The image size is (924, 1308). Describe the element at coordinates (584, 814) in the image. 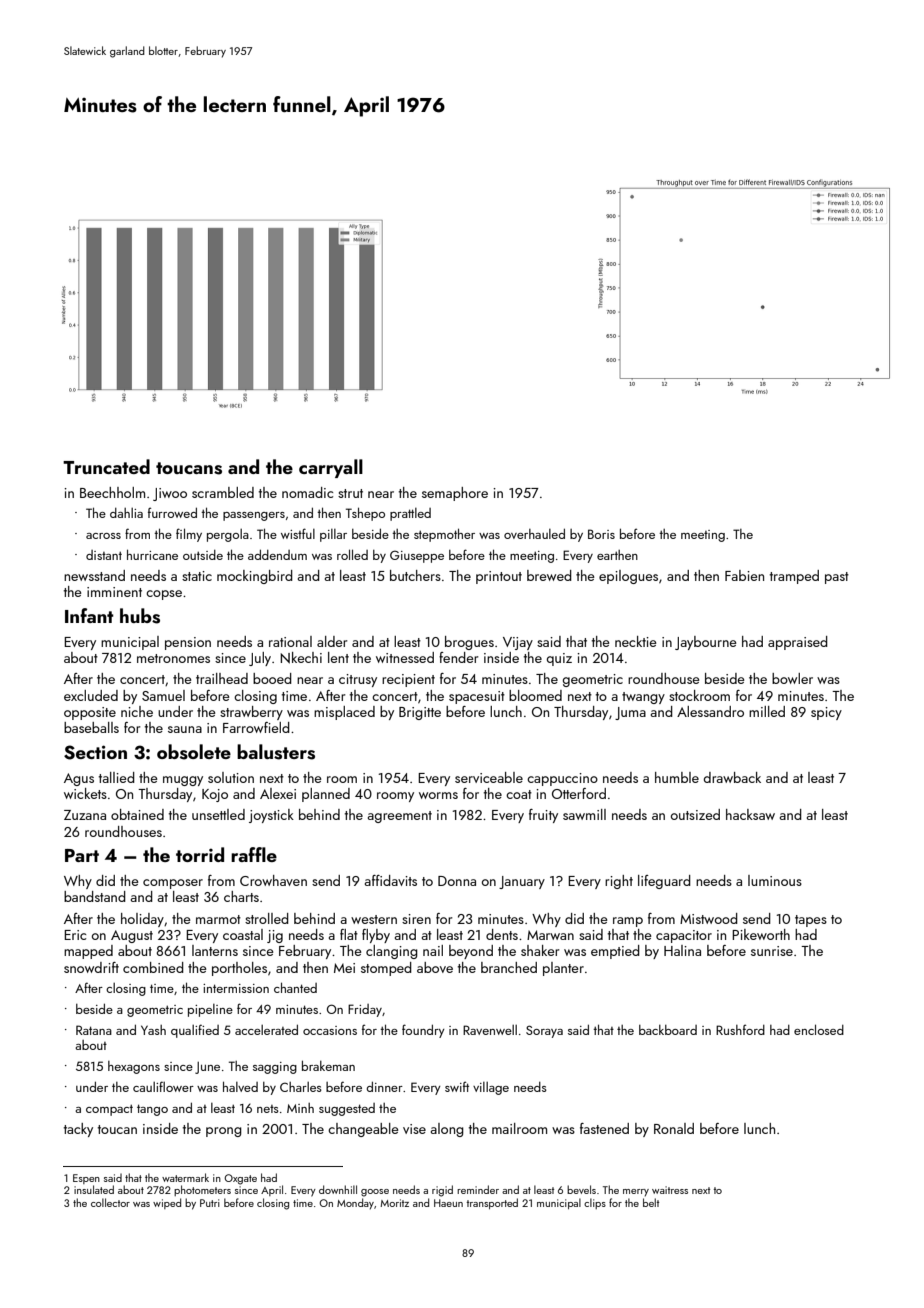

I see `sawmill` at that location.
